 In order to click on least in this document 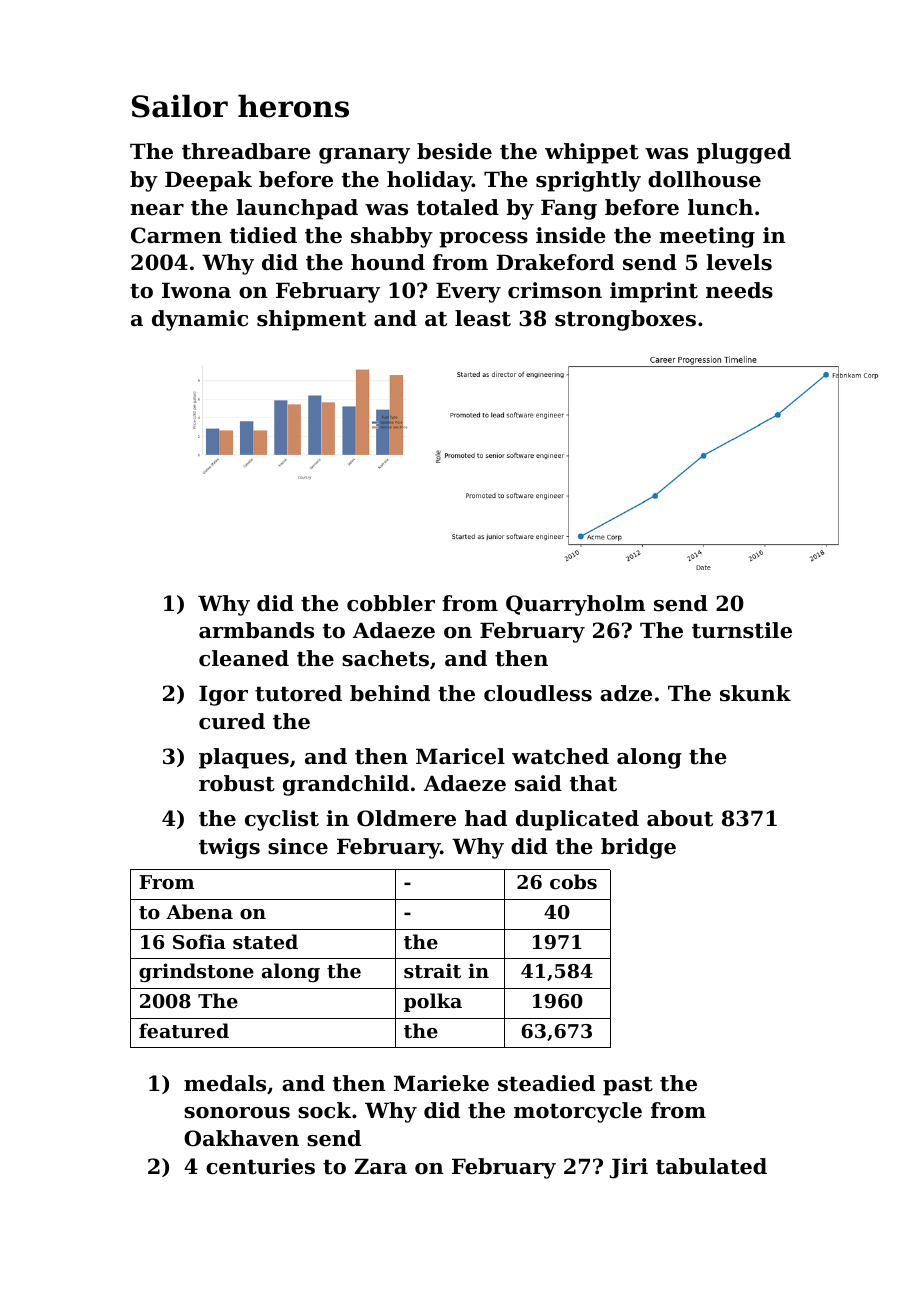, I will do `click(483, 318)`.
